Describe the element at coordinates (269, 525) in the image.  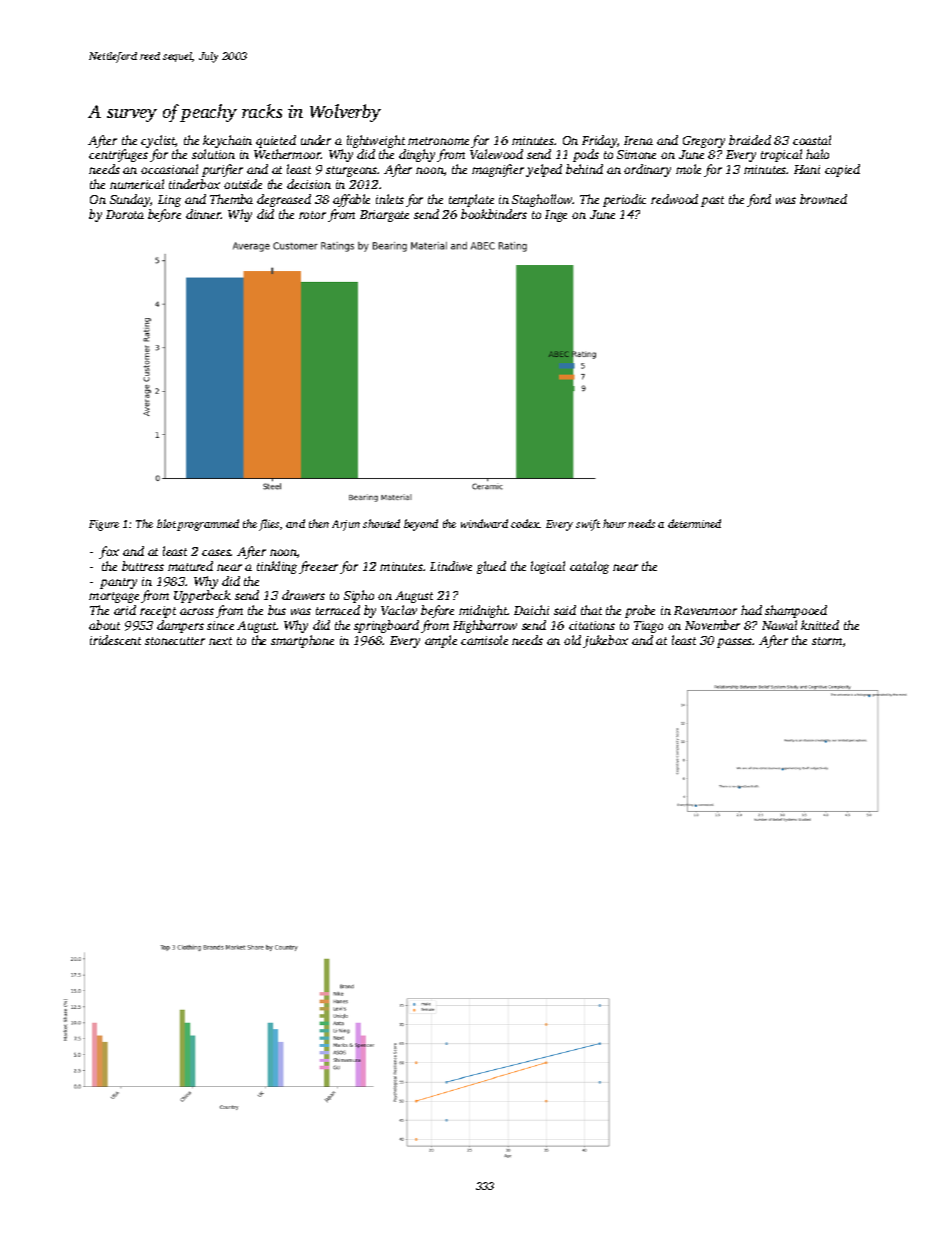
I see `flies` at that location.
